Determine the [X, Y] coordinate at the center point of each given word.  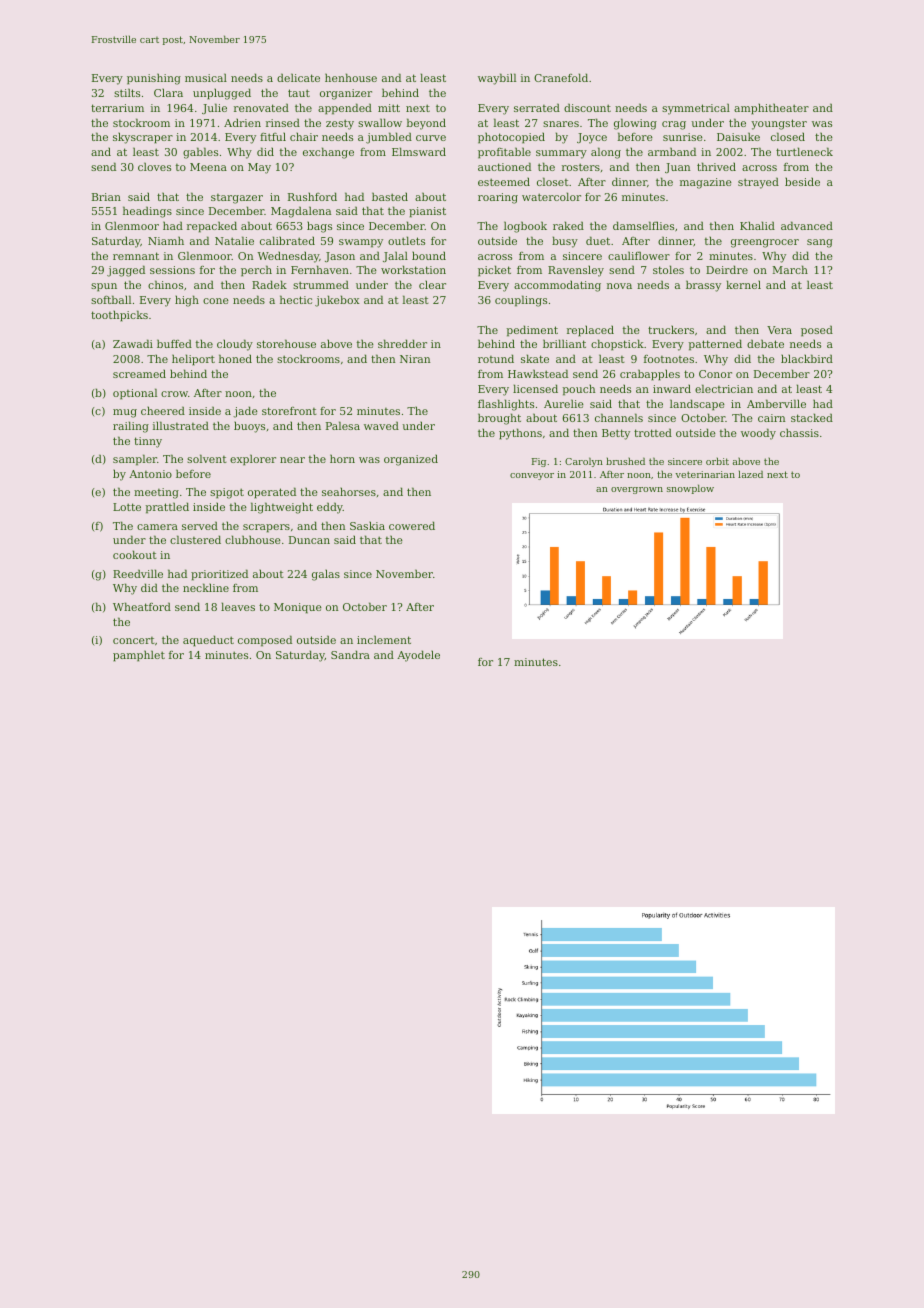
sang [820, 243]
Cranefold [561, 77]
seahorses [349, 491]
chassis [799, 432]
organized [411, 460]
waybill [497, 79]
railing [131, 427]
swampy [361, 243]
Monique [298, 608]
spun [104, 287]
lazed [750, 474]
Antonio [150, 474]
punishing [154, 79]
